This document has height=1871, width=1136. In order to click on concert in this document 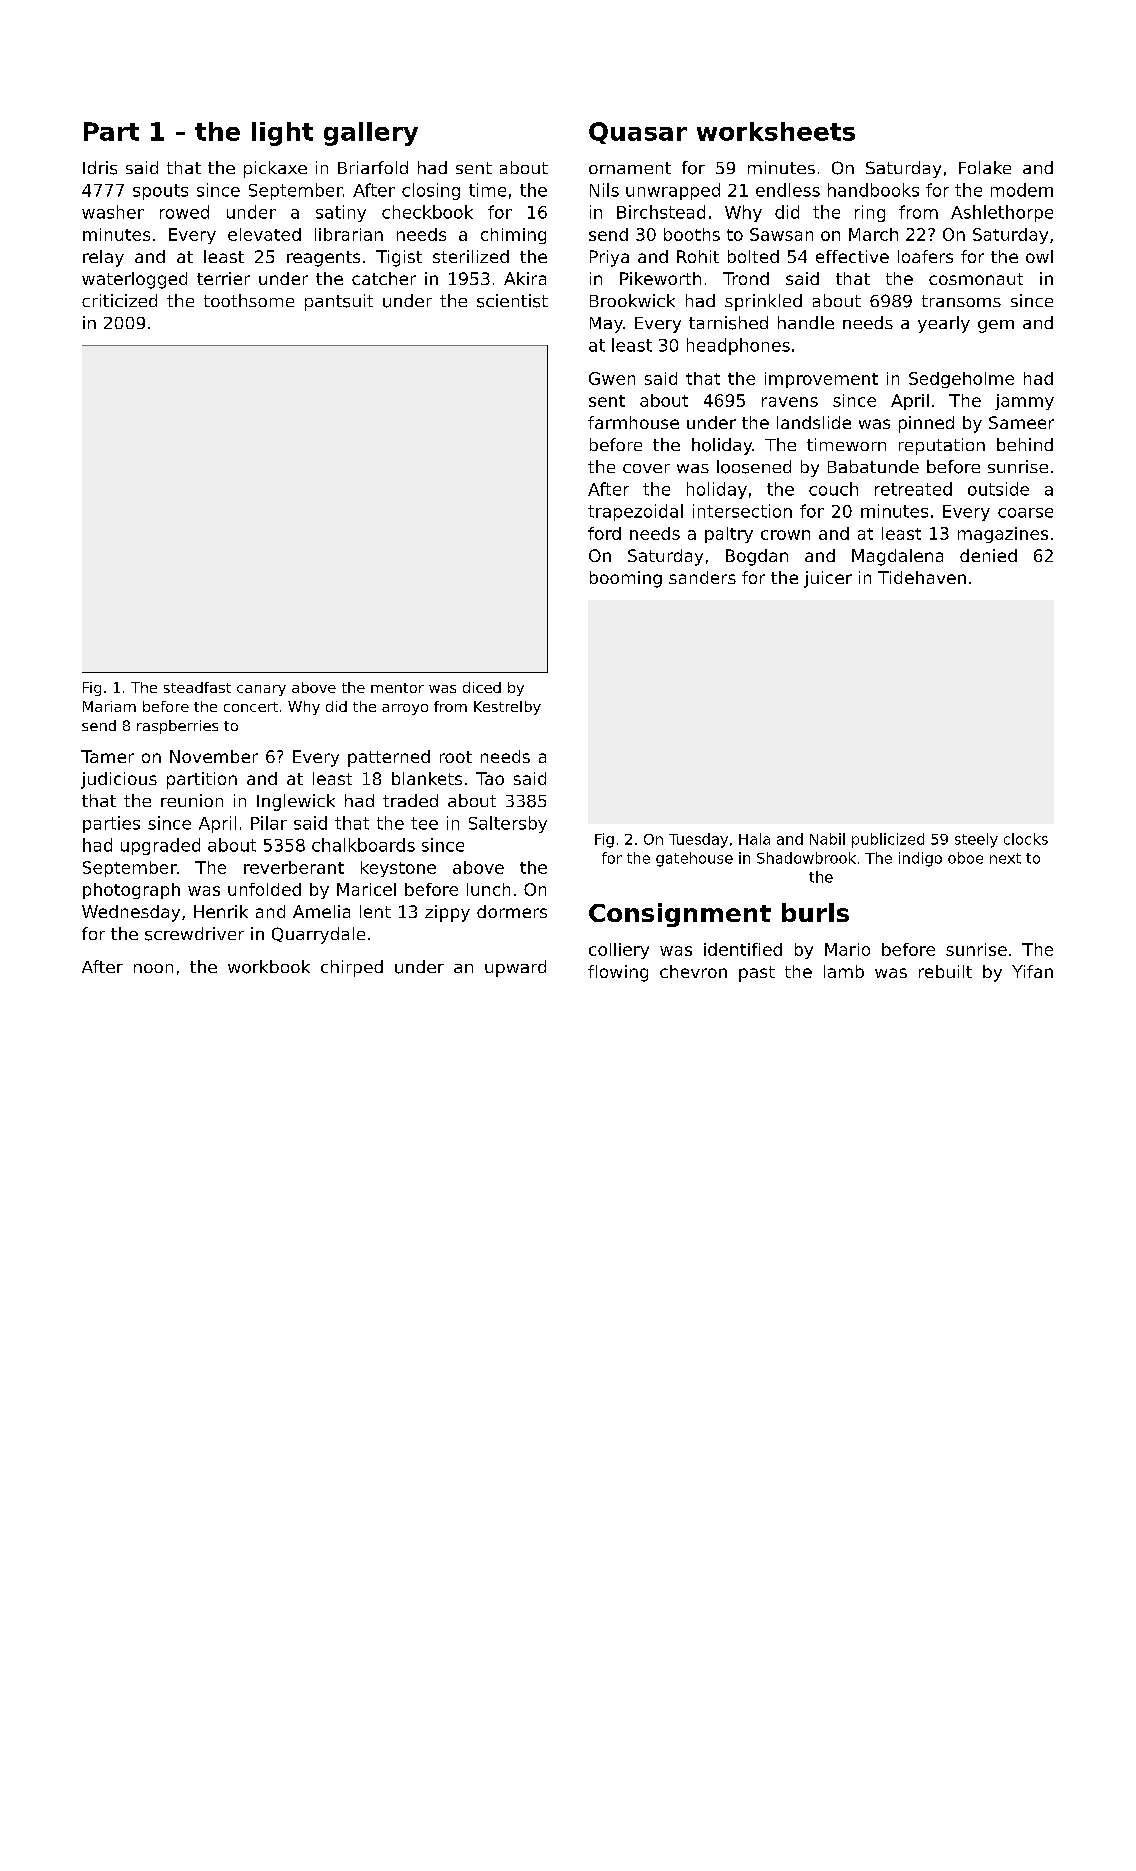, I will do `click(251, 707)`.
